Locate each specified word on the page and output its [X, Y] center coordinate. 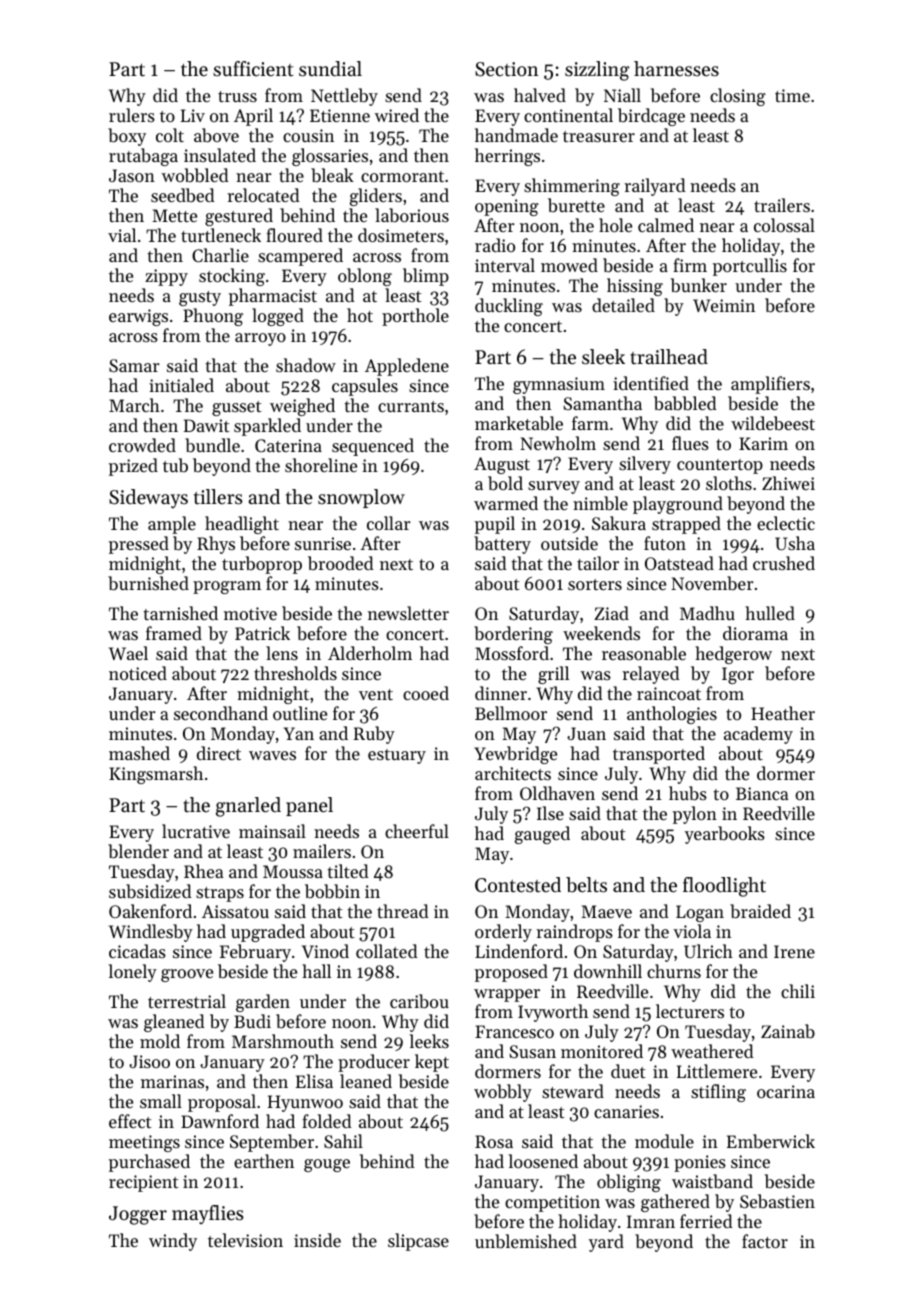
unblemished [526, 1241]
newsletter [408, 613]
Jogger [138, 1215]
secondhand [221, 713]
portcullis [750, 267]
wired [397, 115]
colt [170, 135]
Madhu [707, 613]
